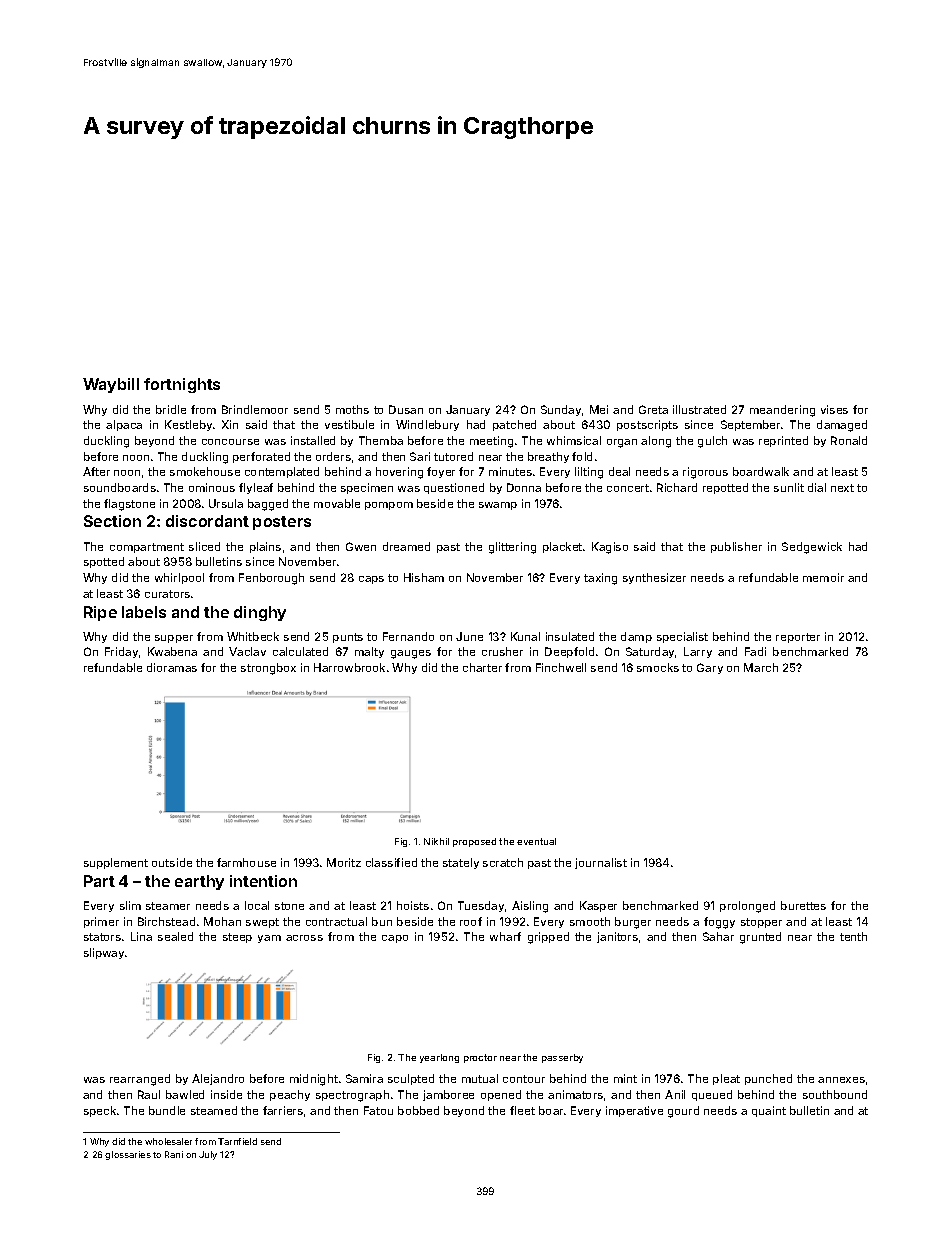 Image resolution: width=952 pixels, height=1233 pixels. I want to click on burettes, so click(803, 905).
